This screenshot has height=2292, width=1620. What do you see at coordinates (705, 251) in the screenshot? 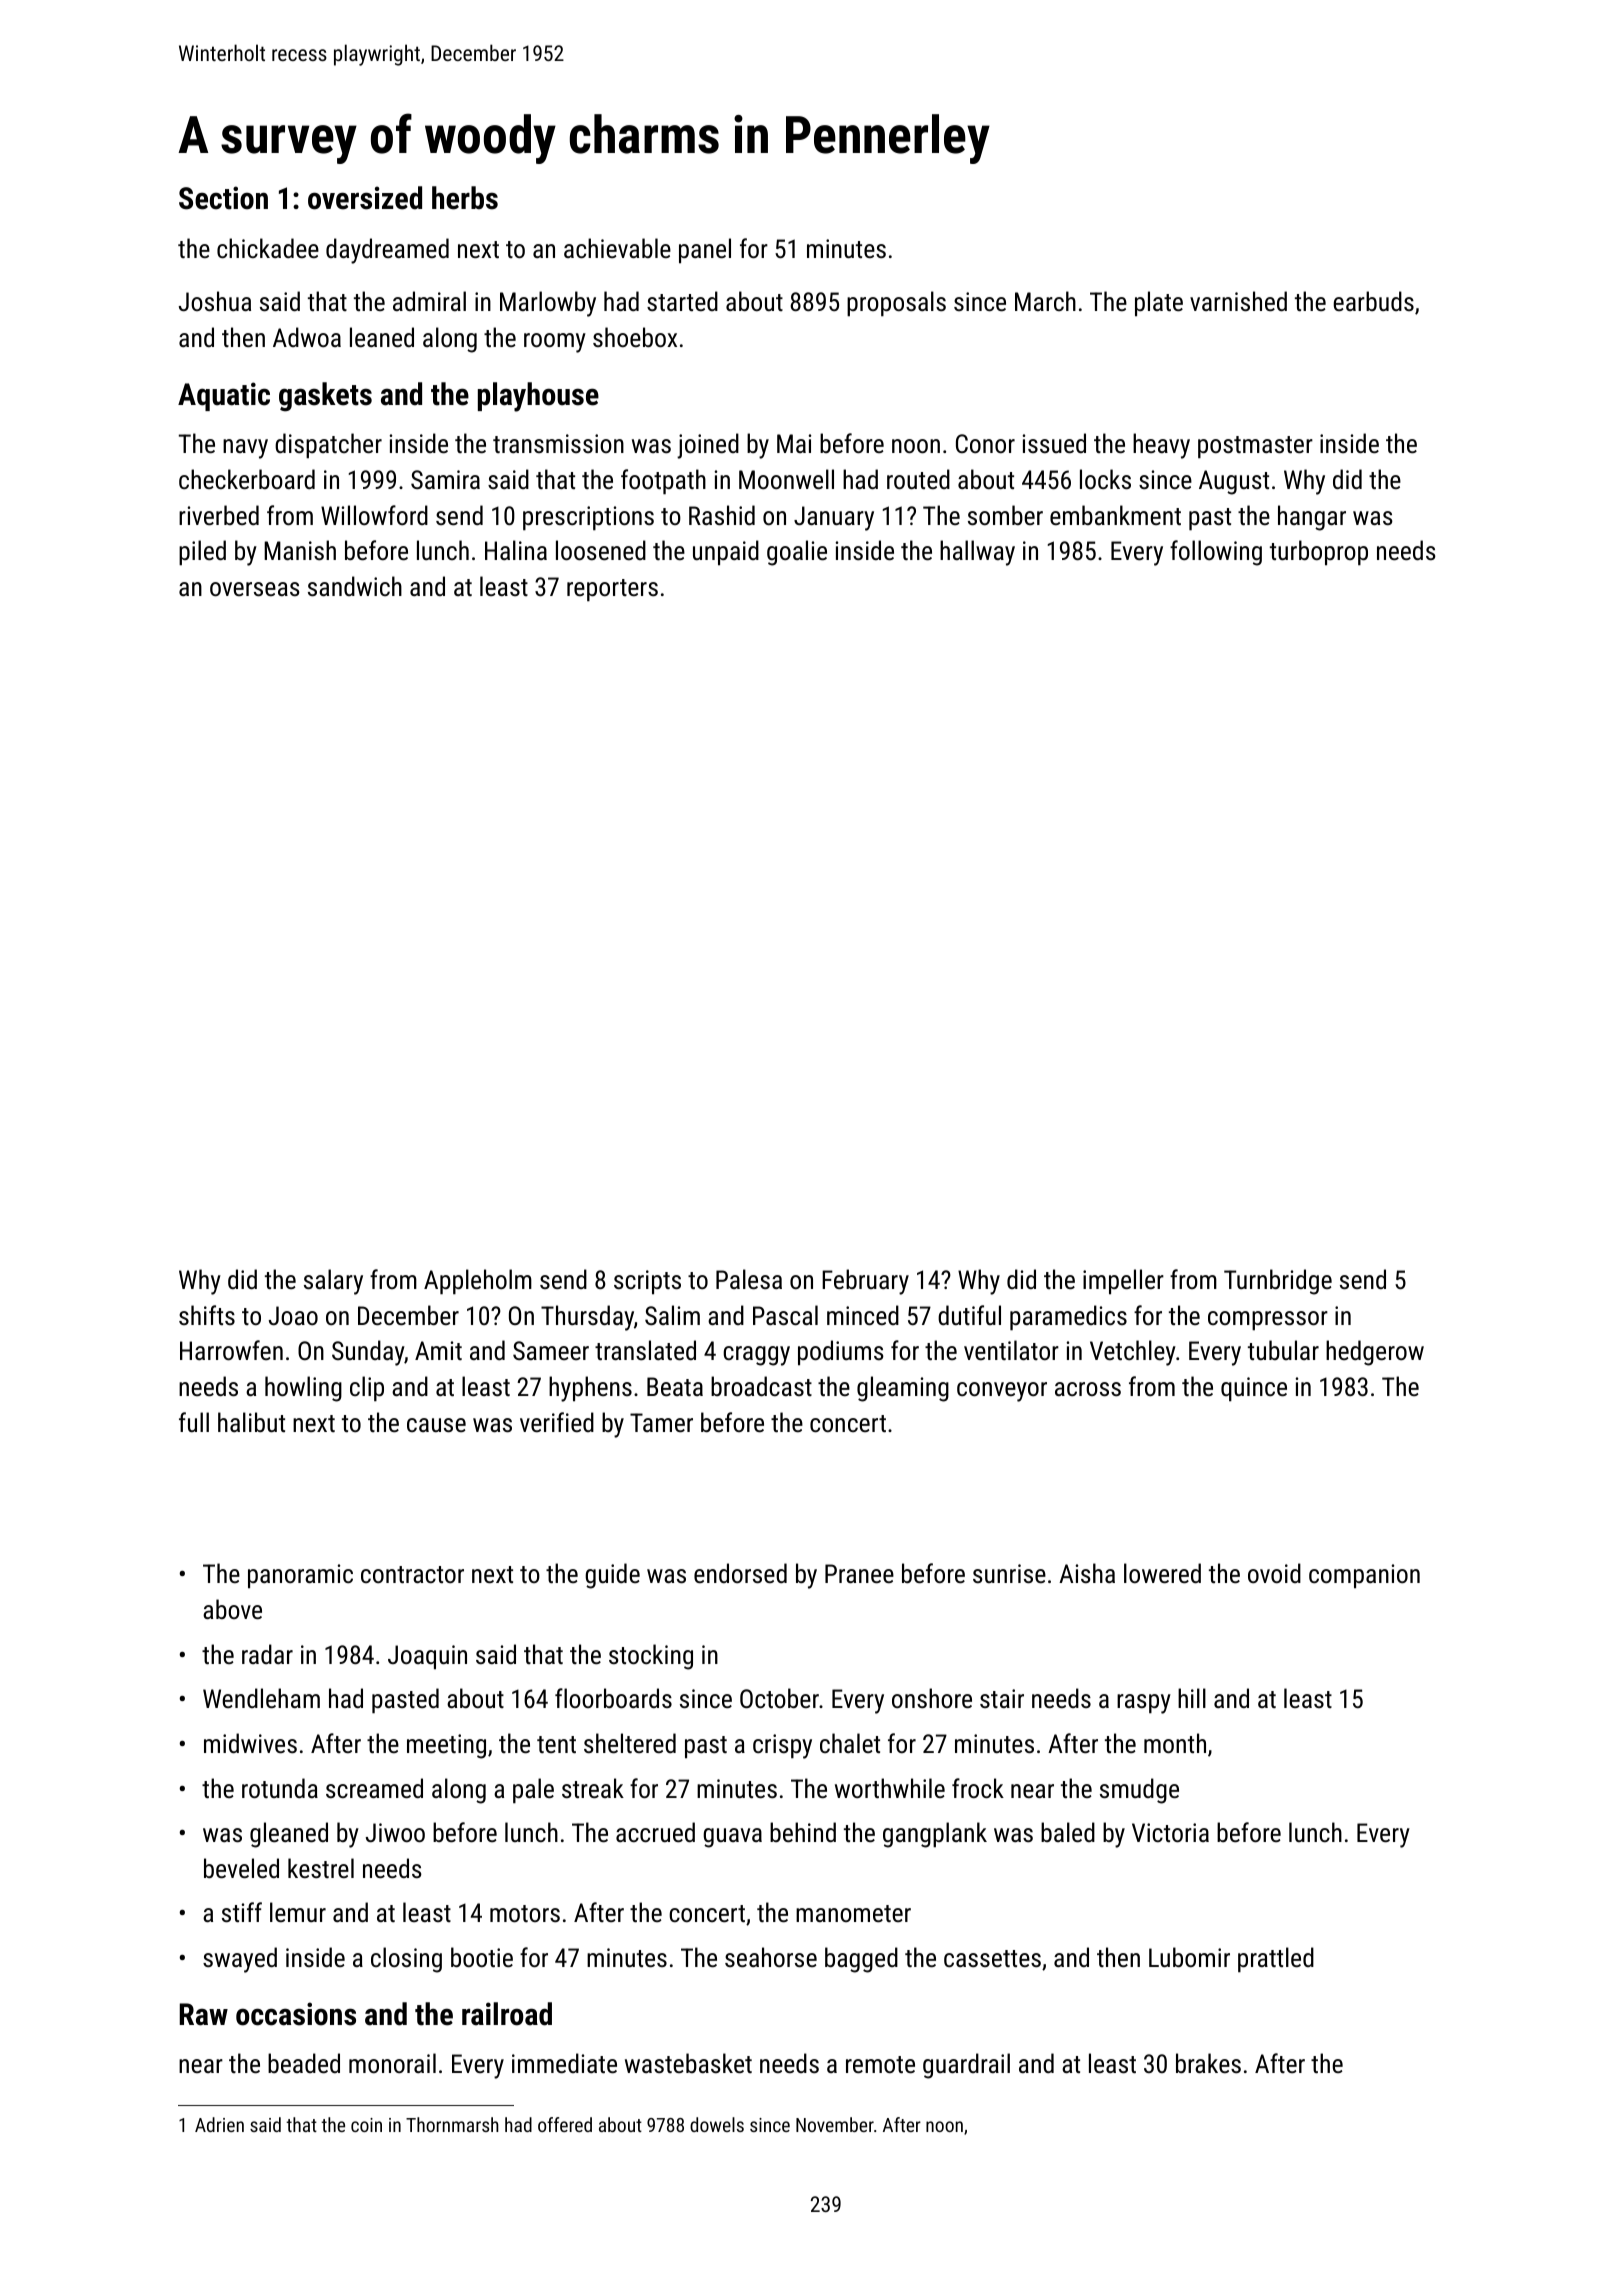
I see `panel` at bounding box center [705, 251].
